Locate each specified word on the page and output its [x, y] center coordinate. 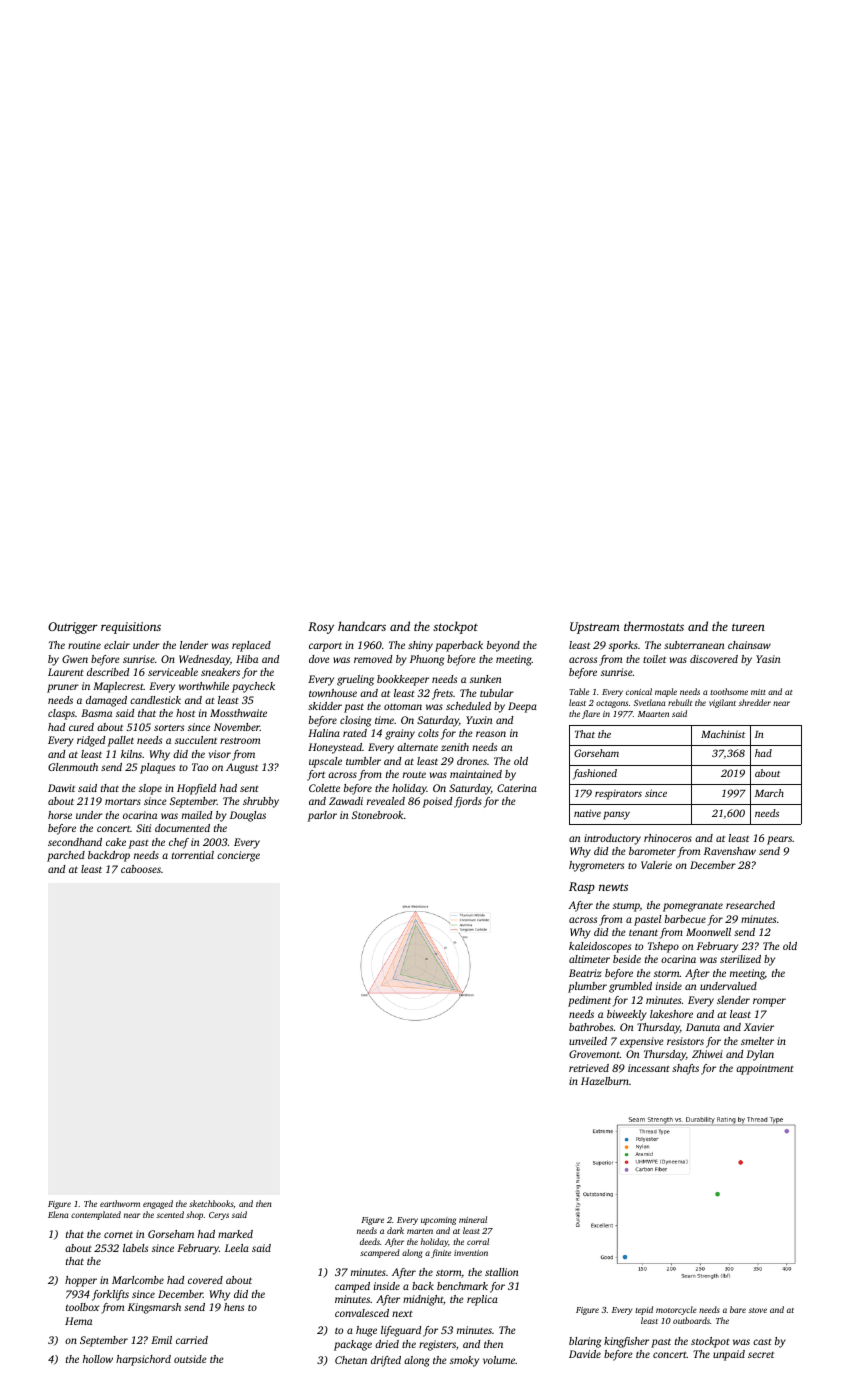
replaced [251, 646]
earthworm [120, 1203]
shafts [685, 1069]
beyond [503, 646]
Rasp [582, 888]
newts [613, 887]
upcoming [438, 1221]
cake [116, 842]
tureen [748, 627]
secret [761, 1355]
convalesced [362, 1313]
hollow [98, 1359]
